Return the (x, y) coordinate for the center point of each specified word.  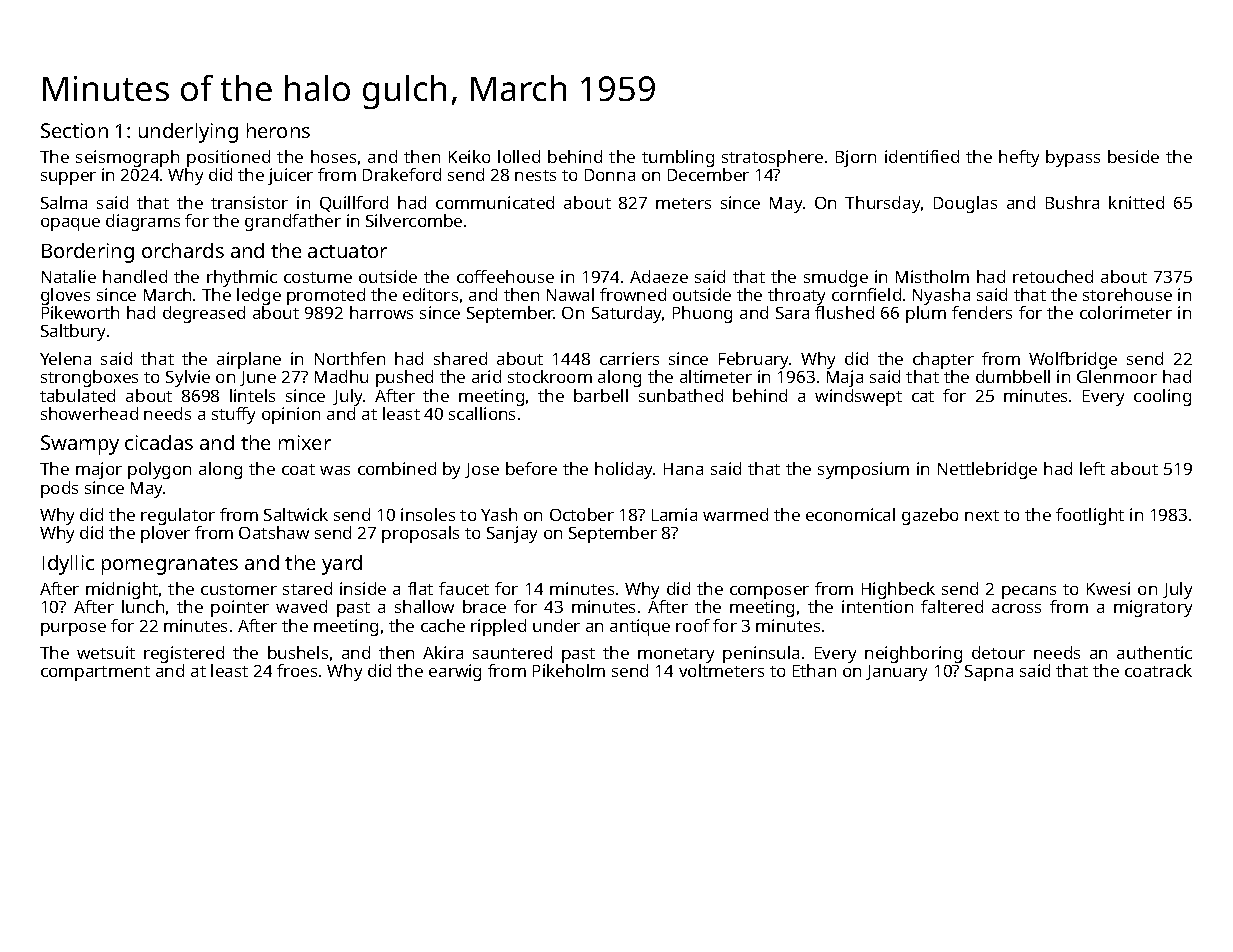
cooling (1162, 397)
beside (1133, 156)
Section (74, 130)
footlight (1090, 516)
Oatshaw (274, 532)
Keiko (469, 156)
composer (769, 592)
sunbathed (681, 395)
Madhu (341, 376)
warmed (735, 514)
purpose (73, 629)
